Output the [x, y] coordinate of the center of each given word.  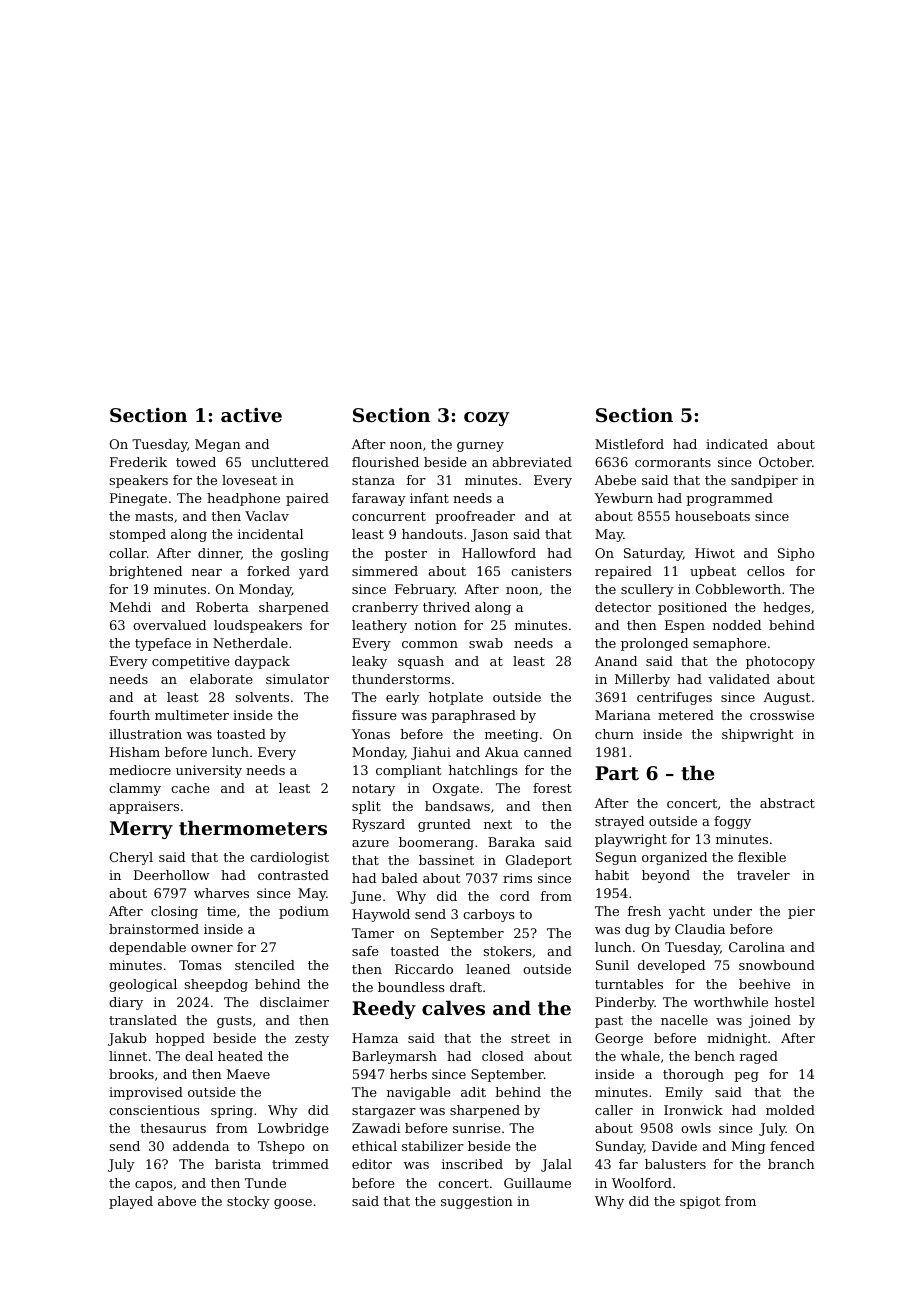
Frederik [138, 462]
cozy [487, 419]
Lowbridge [293, 1129]
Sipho [796, 554]
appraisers [144, 807]
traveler [763, 875]
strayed [619, 822]
